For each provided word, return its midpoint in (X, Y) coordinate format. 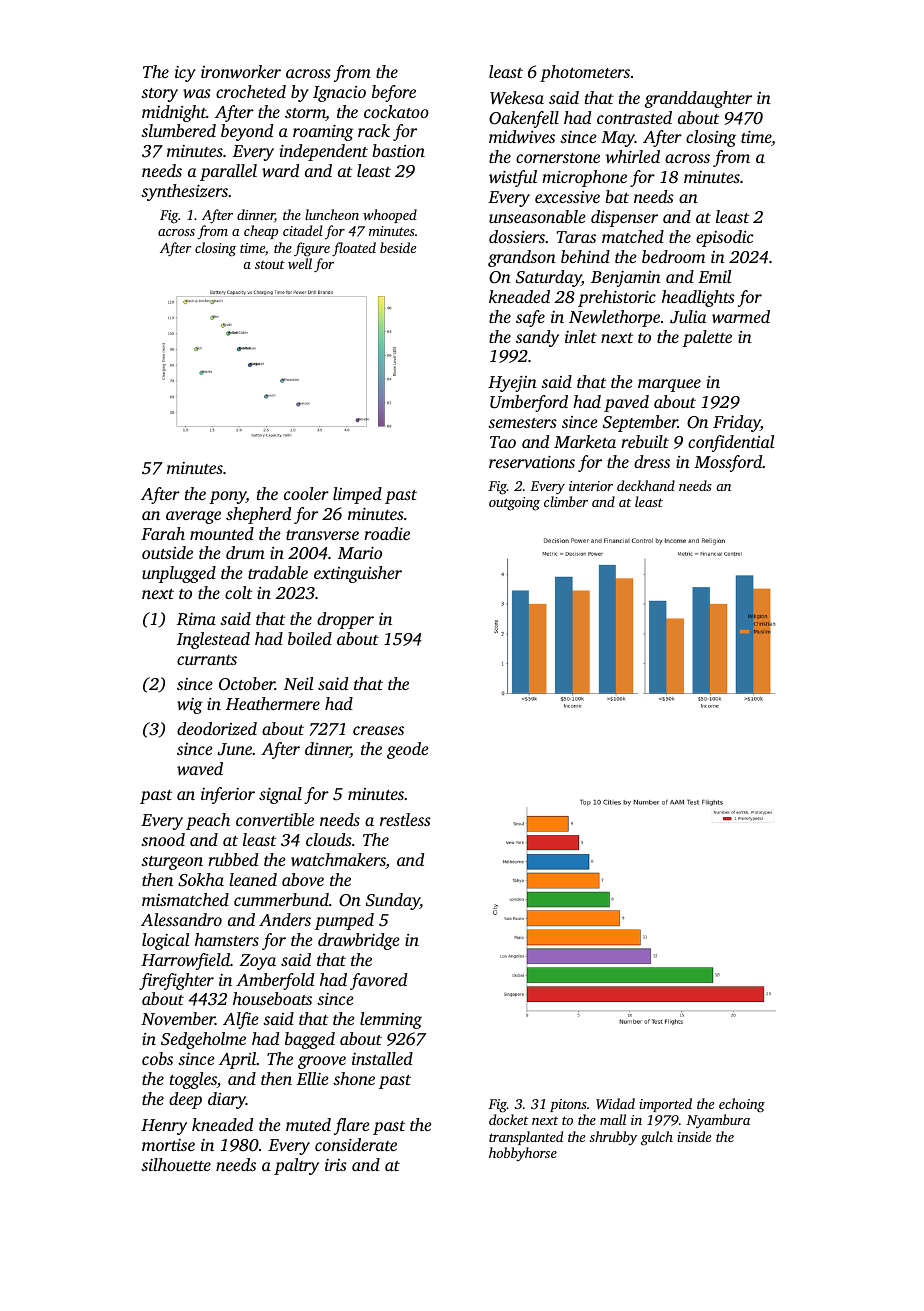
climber (566, 501)
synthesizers (184, 192)
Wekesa (517, 98)
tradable (278, 572)
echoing (742, 1105)
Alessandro (181, 919)
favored (378, 981)
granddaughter (698, 99)
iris (336, 1165)
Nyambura (718, 1121)
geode (408, 750)
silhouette (176, 1164)
